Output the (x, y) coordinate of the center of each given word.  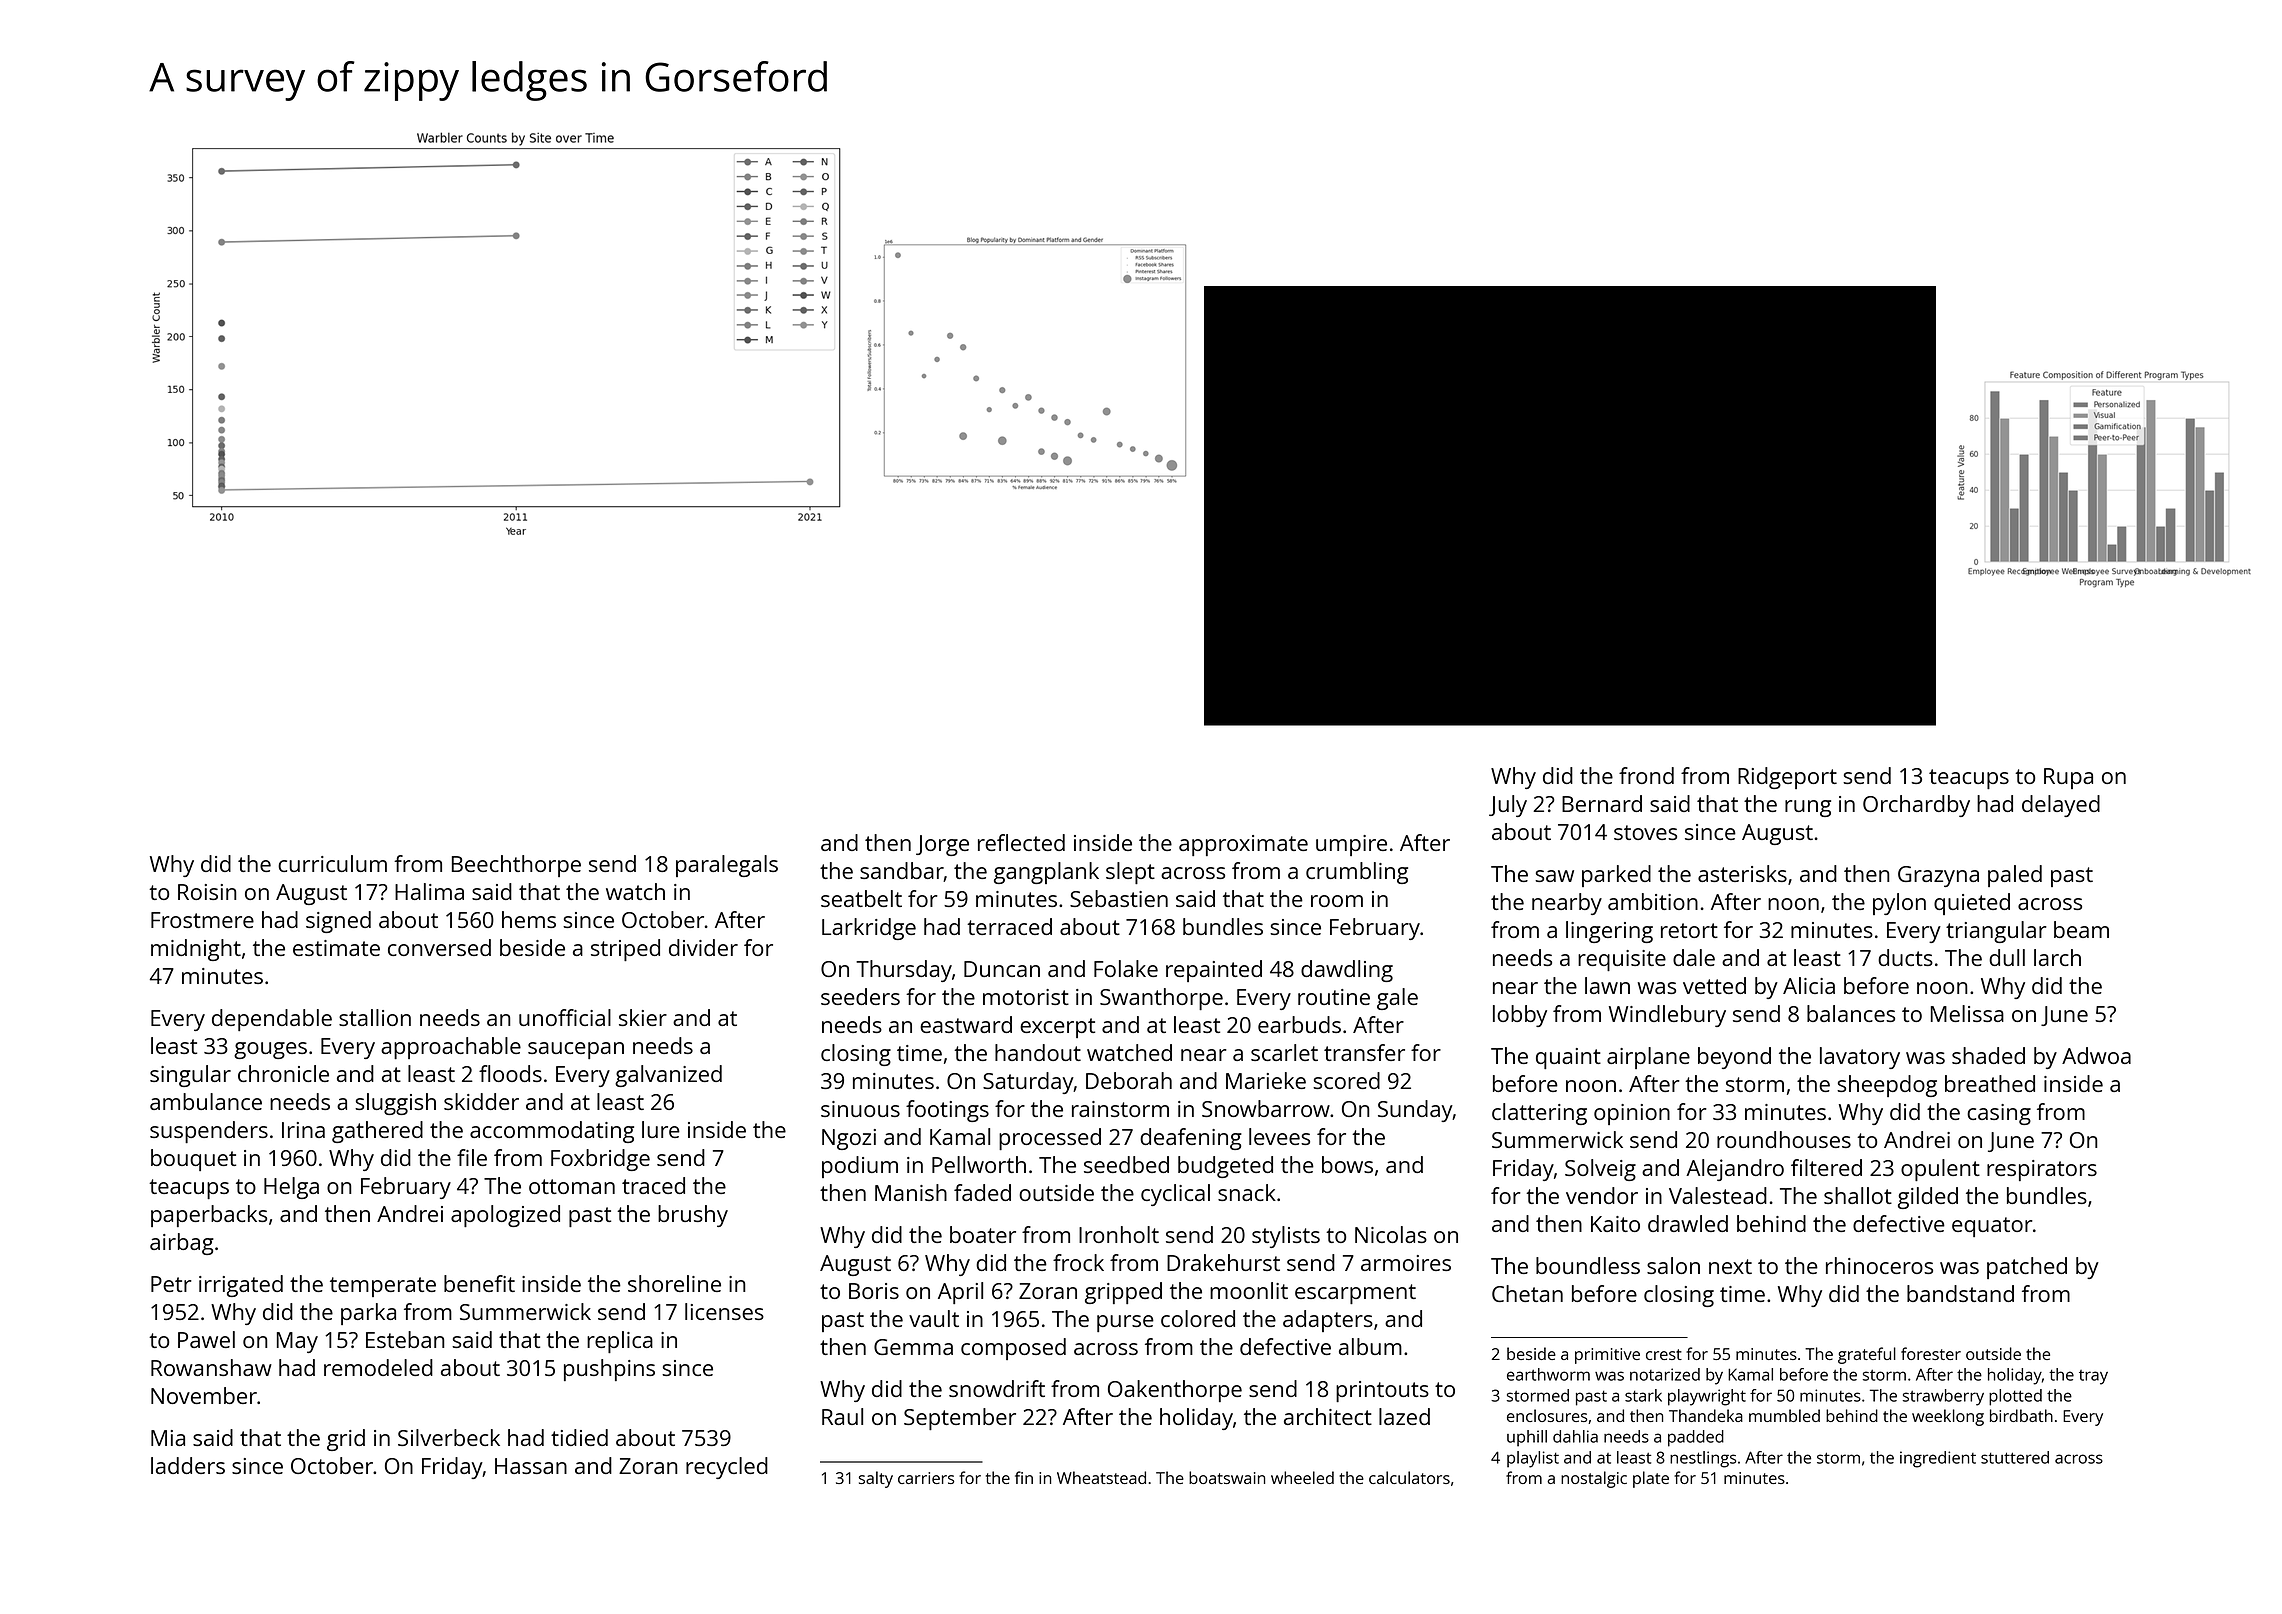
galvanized (668, 1076)
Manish (911, 1192)
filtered (1826, 1167)
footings (947, 1111)
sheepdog (1887, 1086)
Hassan (531, 1466)
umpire (1351, 845)
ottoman (572, 1186)
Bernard (1602, 803)
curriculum (332, 863)
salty (876, 1479)
